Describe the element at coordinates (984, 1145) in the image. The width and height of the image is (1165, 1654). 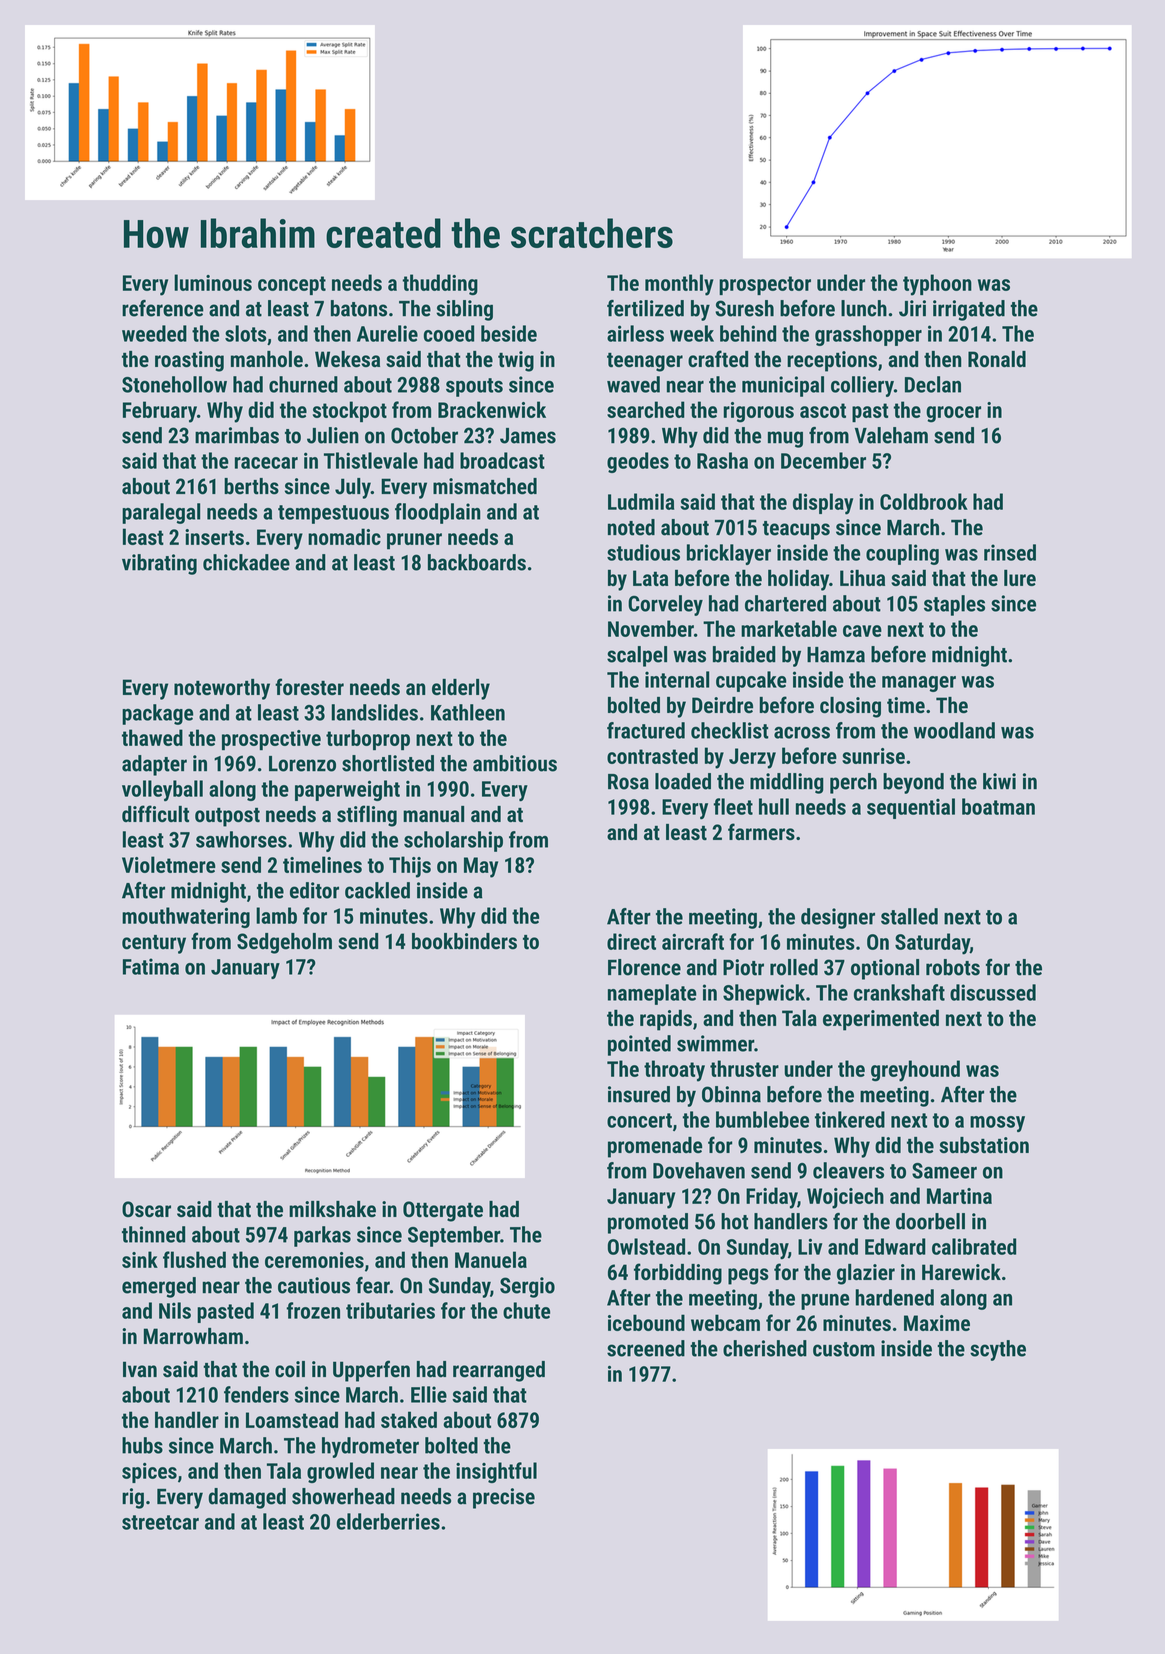
I see `substation` at that location.
